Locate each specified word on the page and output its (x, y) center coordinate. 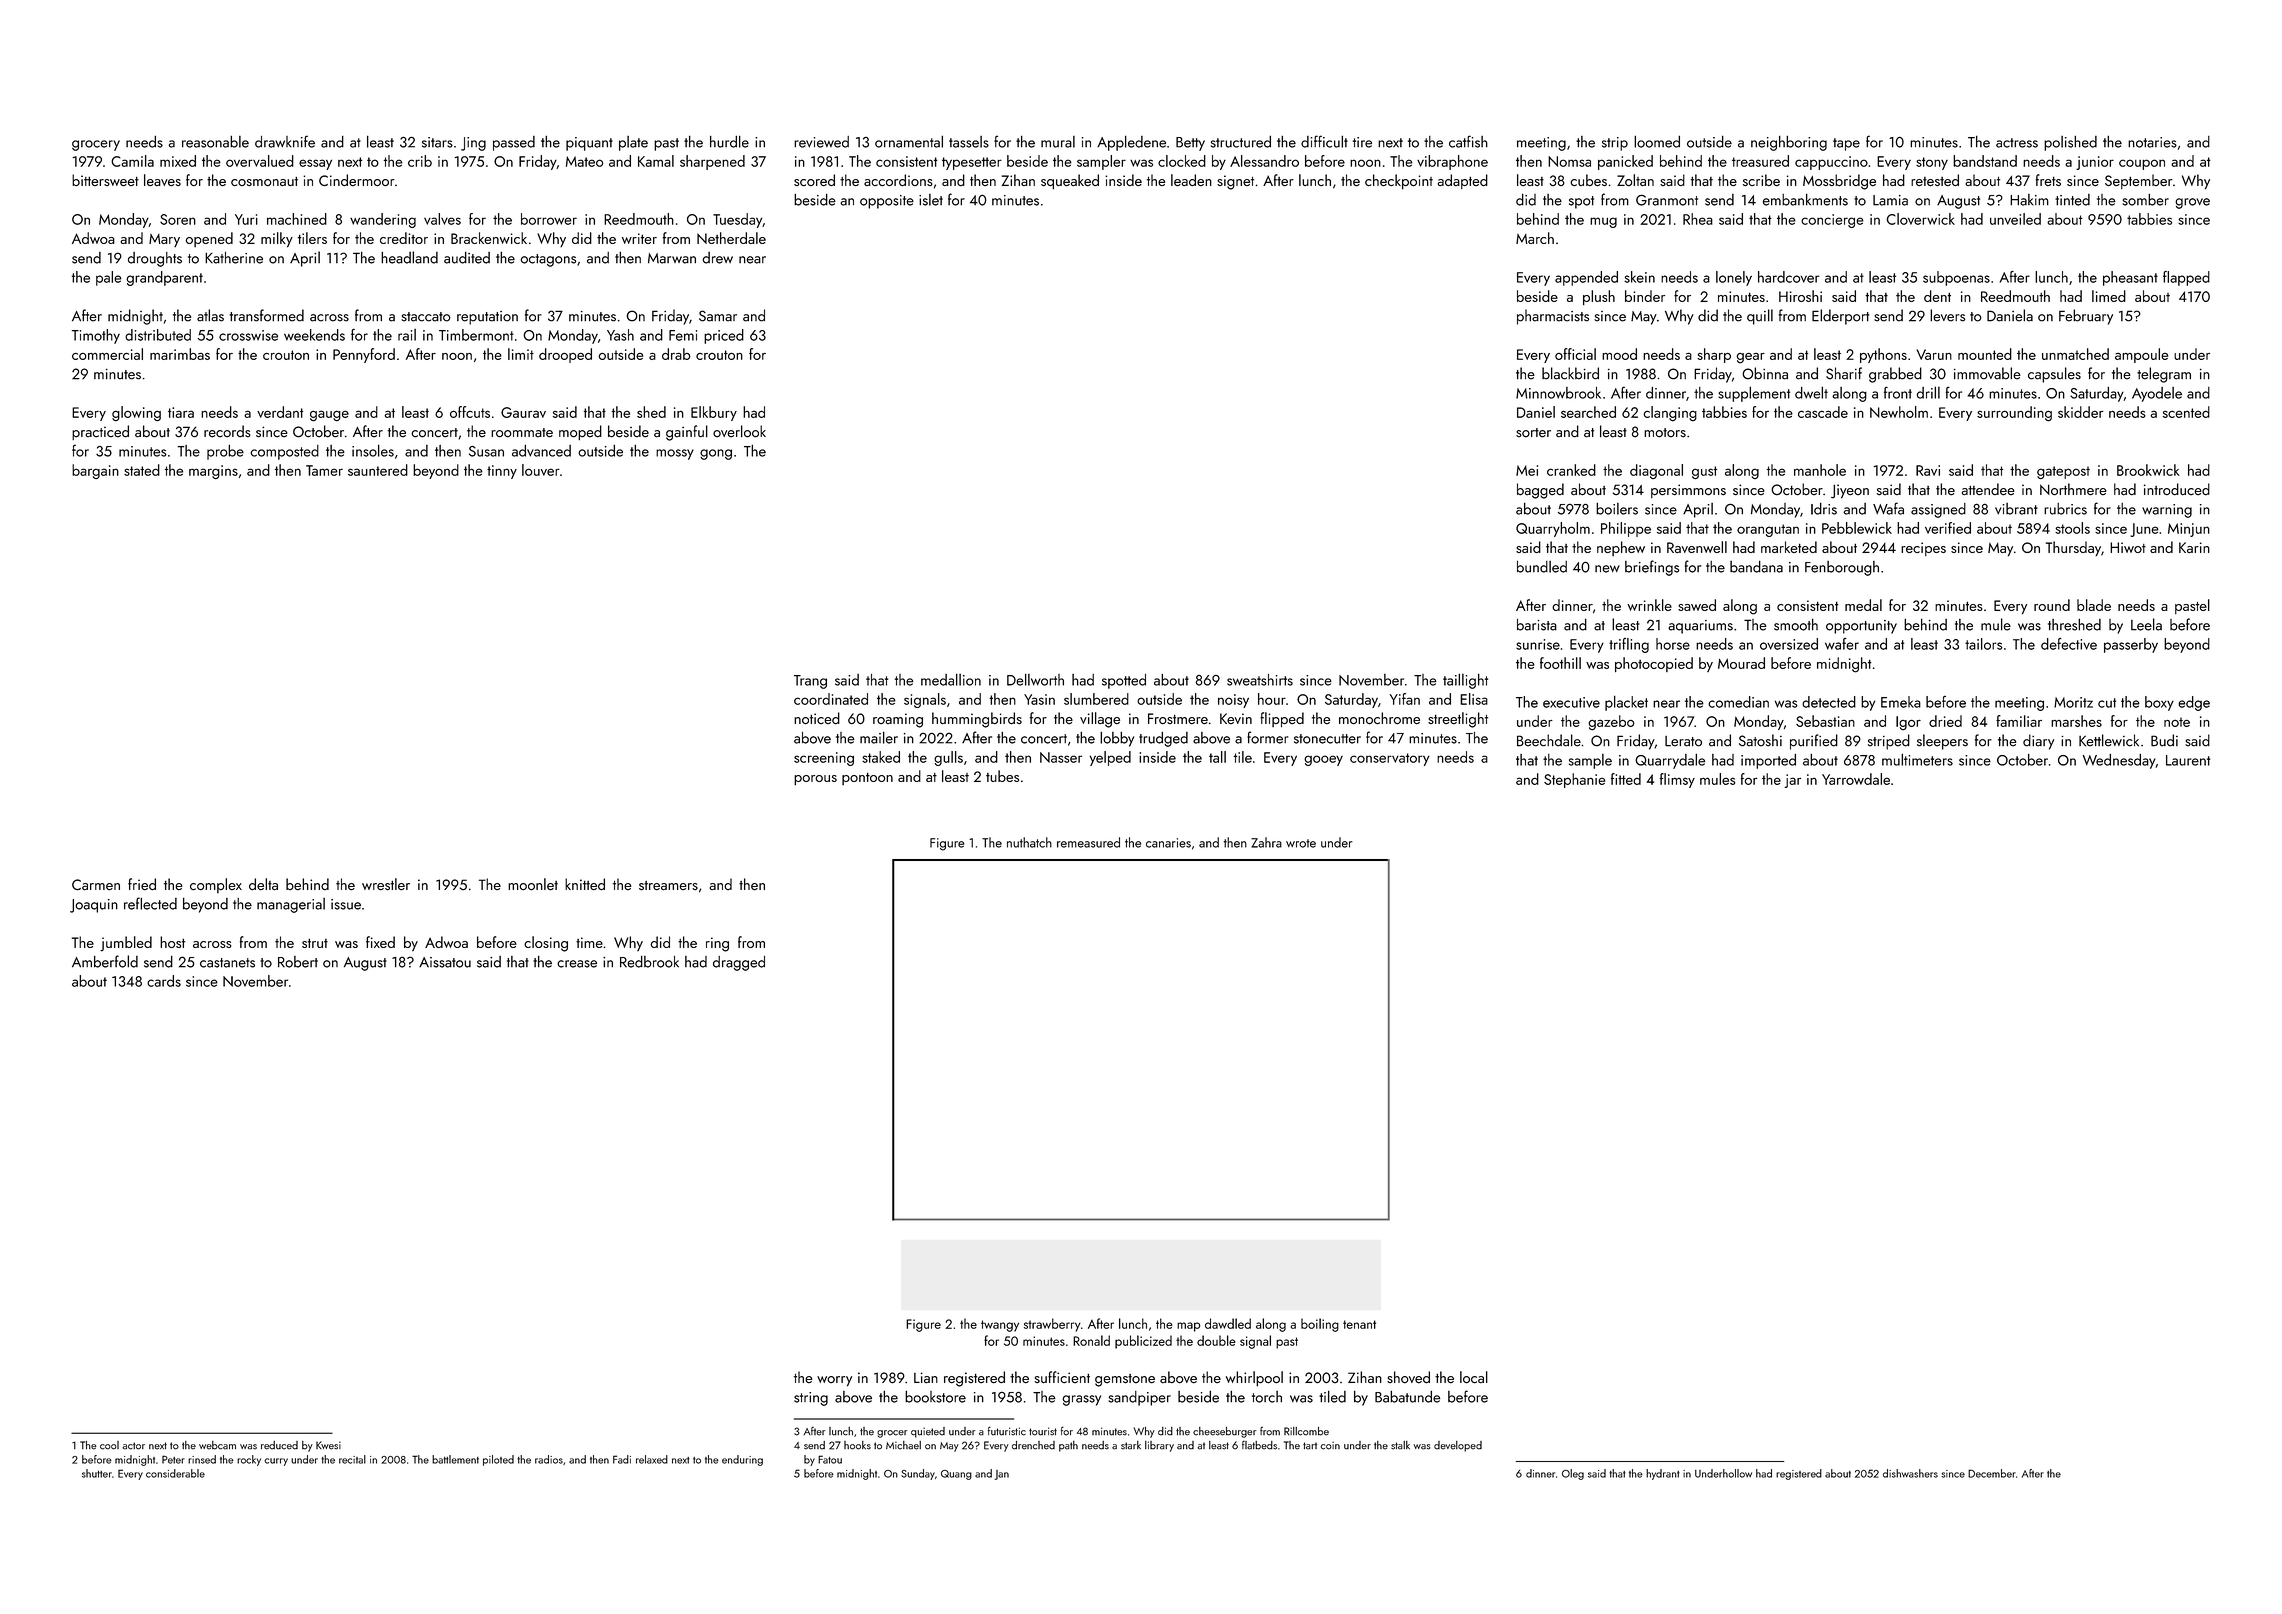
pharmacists (1553, 317)
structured (1241, 141)
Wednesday (2119, 761)
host (172, 942)
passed (514, 143)
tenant (1359, 1324)
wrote (1301, 843)
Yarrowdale (1856, 779)
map (1188, 1327)
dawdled (1228, 1323)
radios (549, 1459)
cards (164, 981)
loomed (1657, 141)
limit (521, 354)
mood (1619, 354)
